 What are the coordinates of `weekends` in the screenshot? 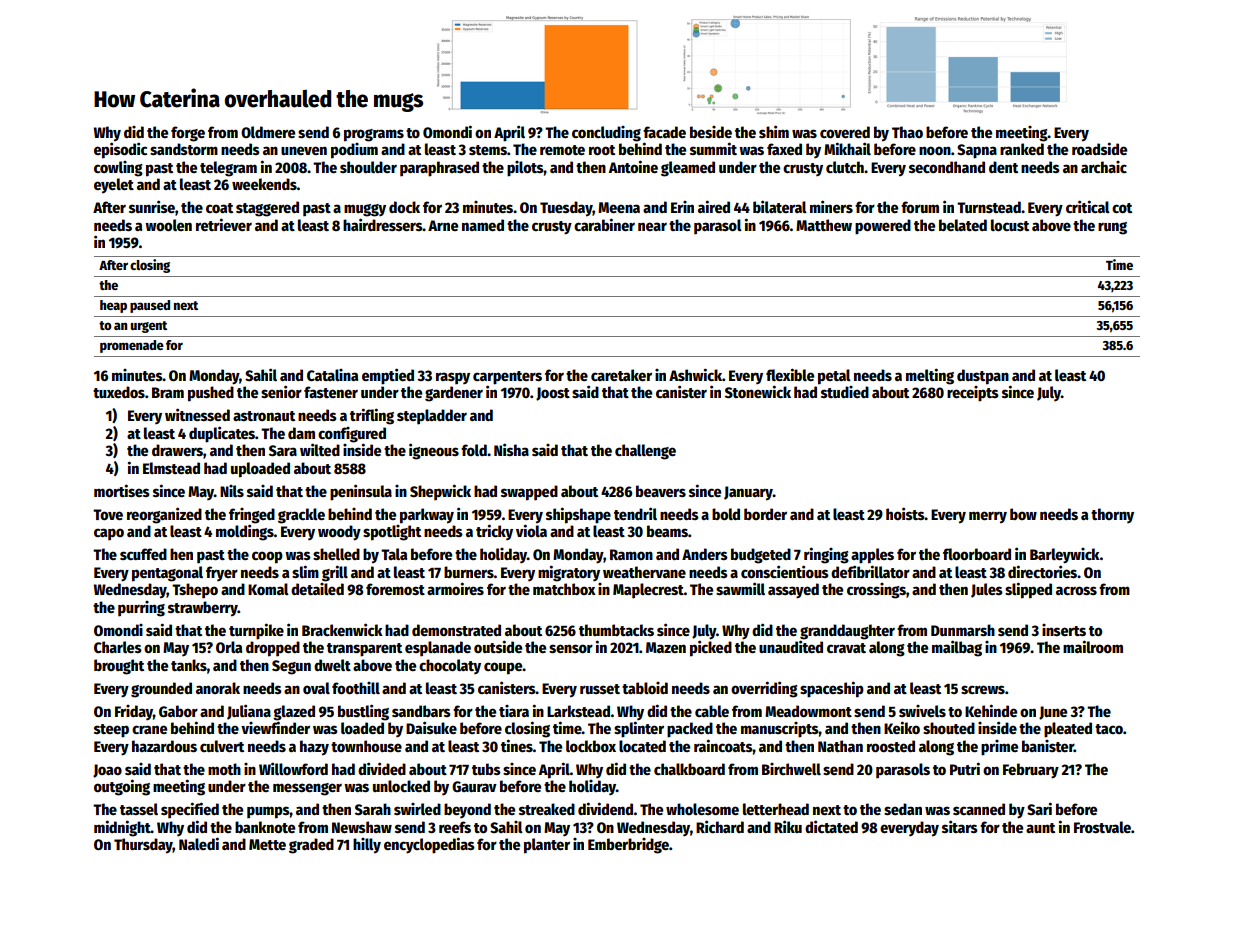 It's located at (264, 184).
